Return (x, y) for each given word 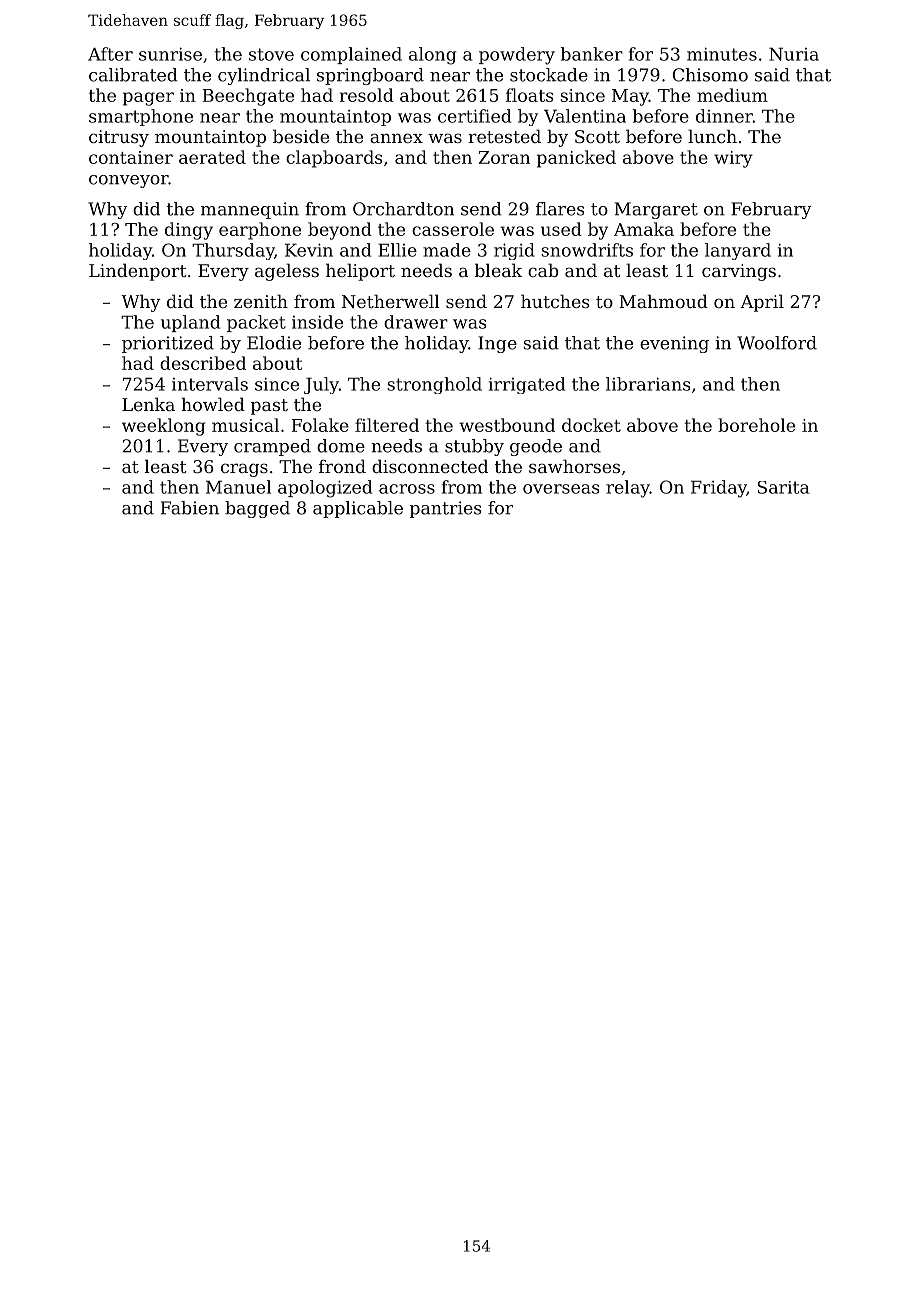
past (269, 407)
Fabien (190, 508)
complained (351, 55)
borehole (756, 425)
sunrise (170, 54)
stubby (474, 447)
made (447, 250)
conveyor (129, 181)
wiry (733, 159)
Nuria (794, 54)
